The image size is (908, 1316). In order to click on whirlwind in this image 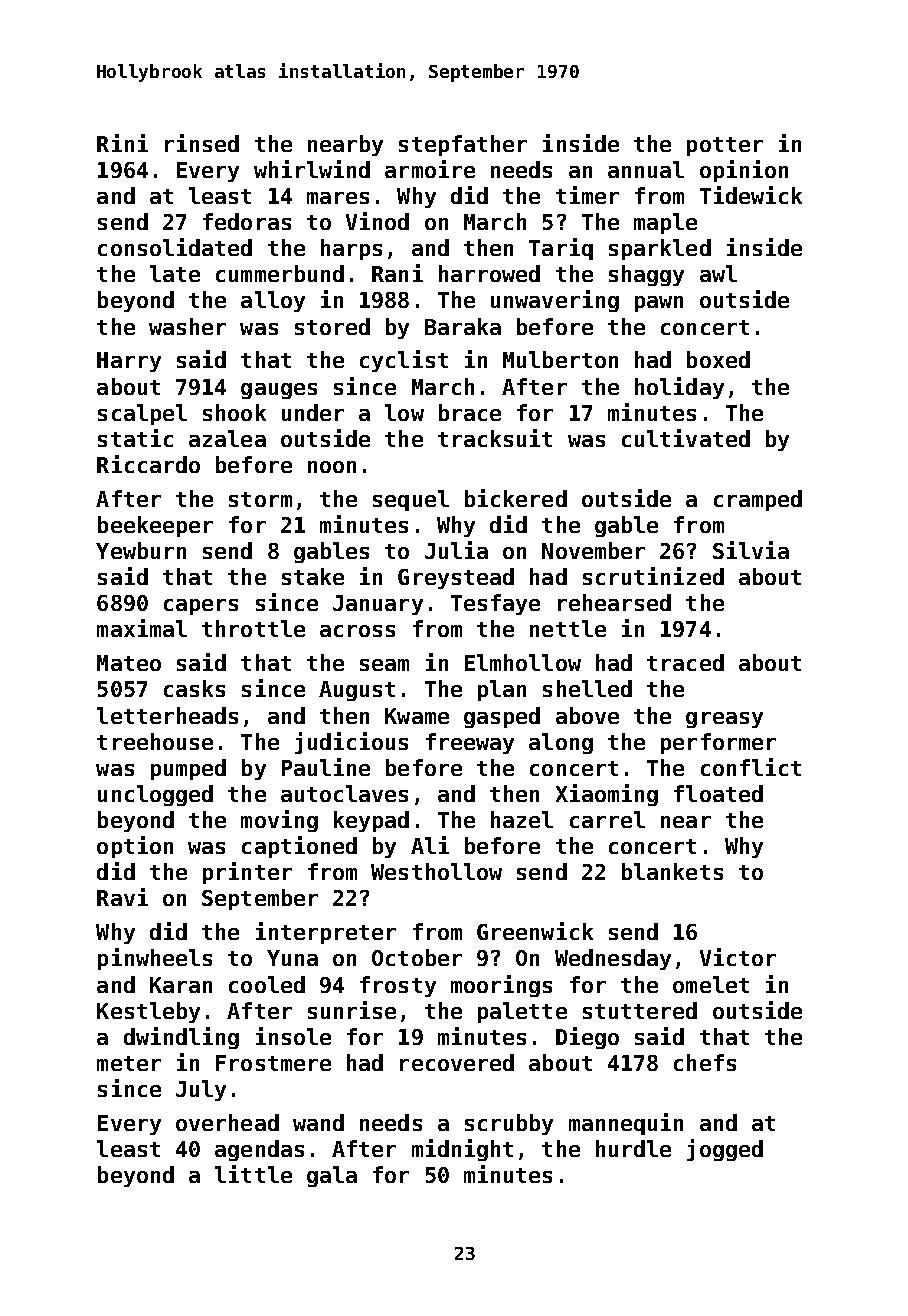, I will do `click(312, 169)`.
